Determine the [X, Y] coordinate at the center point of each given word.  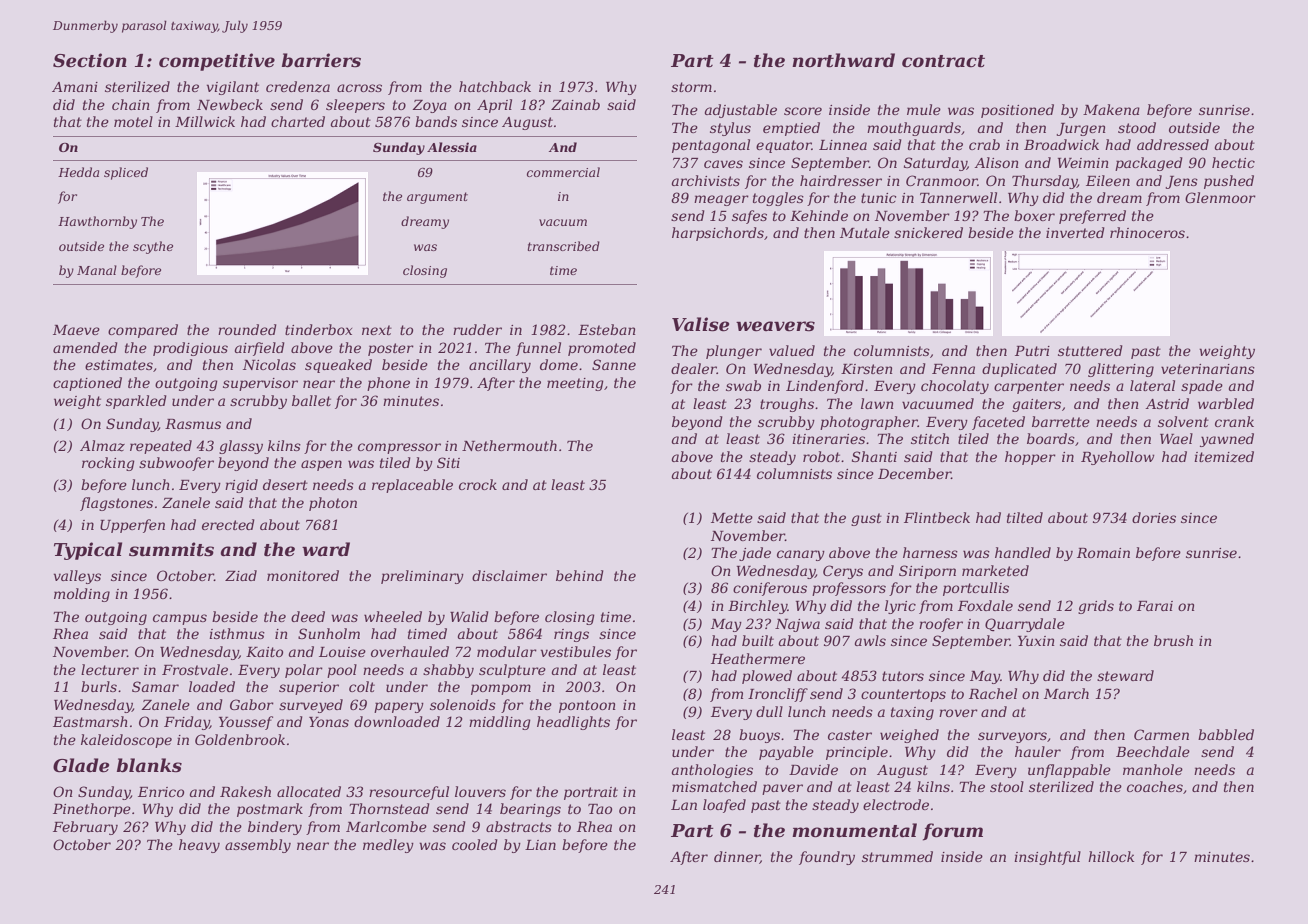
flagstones [116, 504]
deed [308, 616]
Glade [81, 765]
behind [580, 575]
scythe [153, 247]
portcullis [976, 589]
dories [1154, 517]
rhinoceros [1147, 232]
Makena [1111, 109]
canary [801, 555]
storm [691, 87]
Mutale [865, 232]
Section [90, 60]
